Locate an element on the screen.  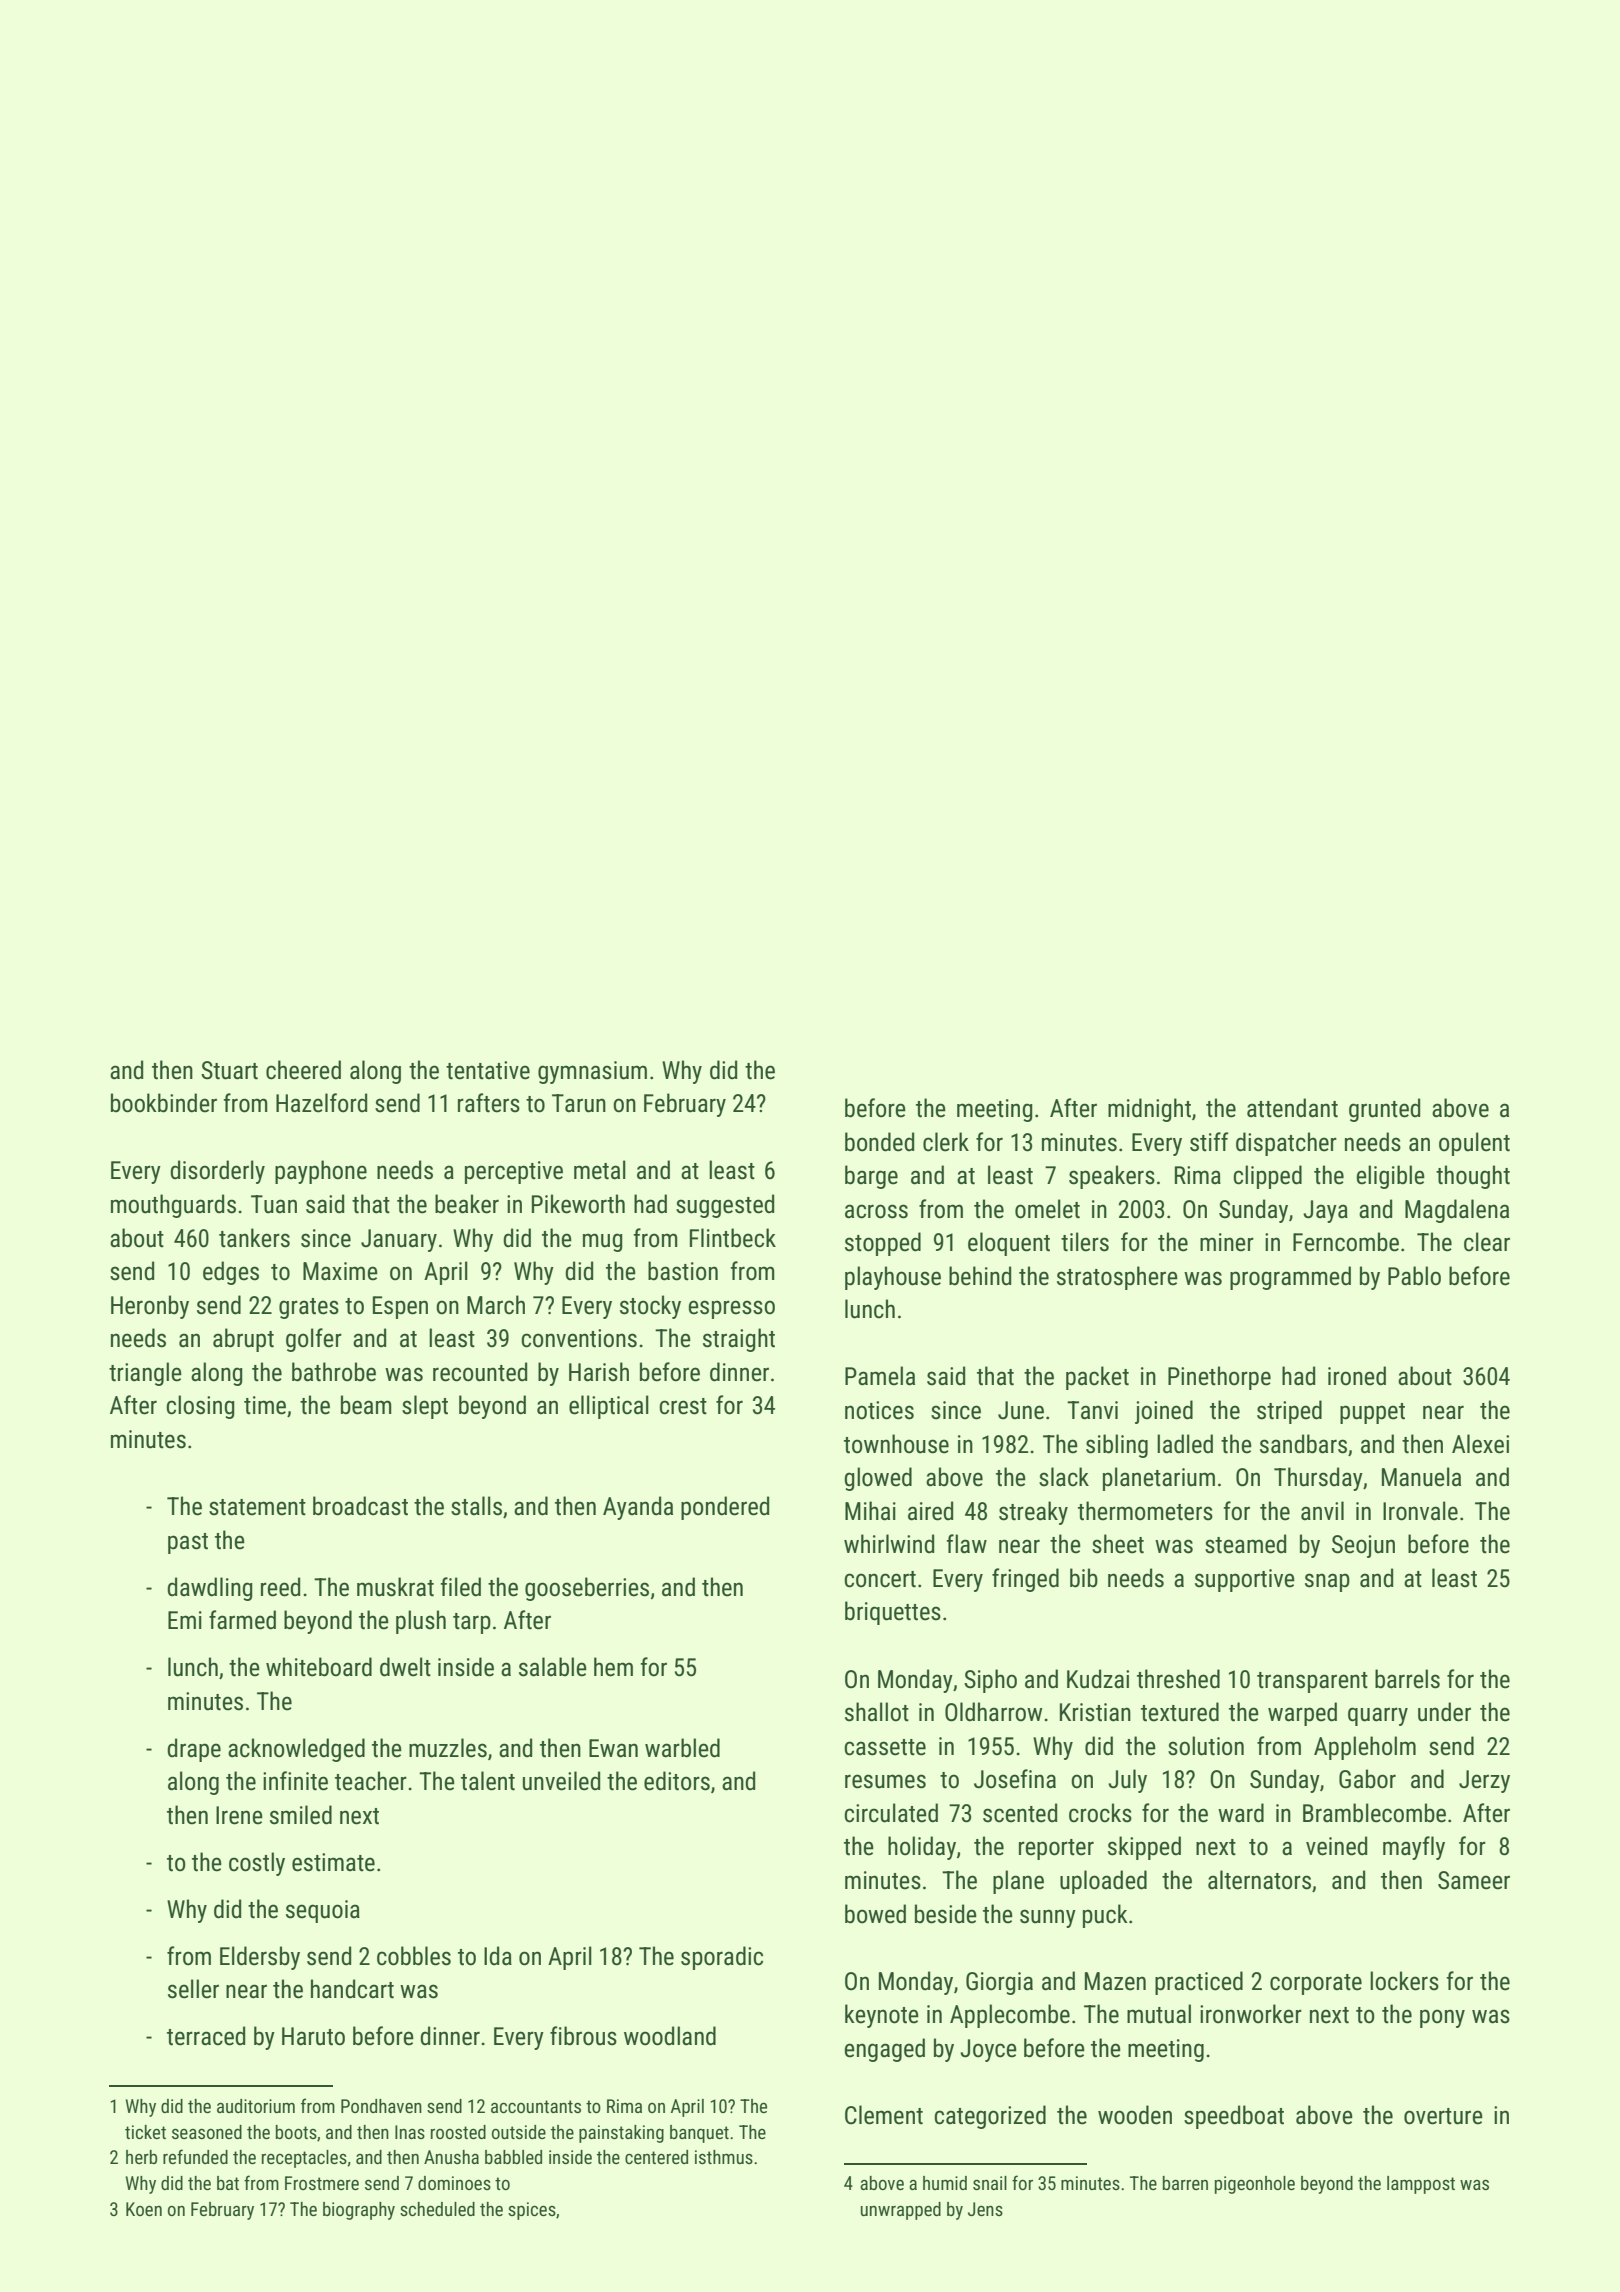
overture is located at coordinates (1443, 2116).
